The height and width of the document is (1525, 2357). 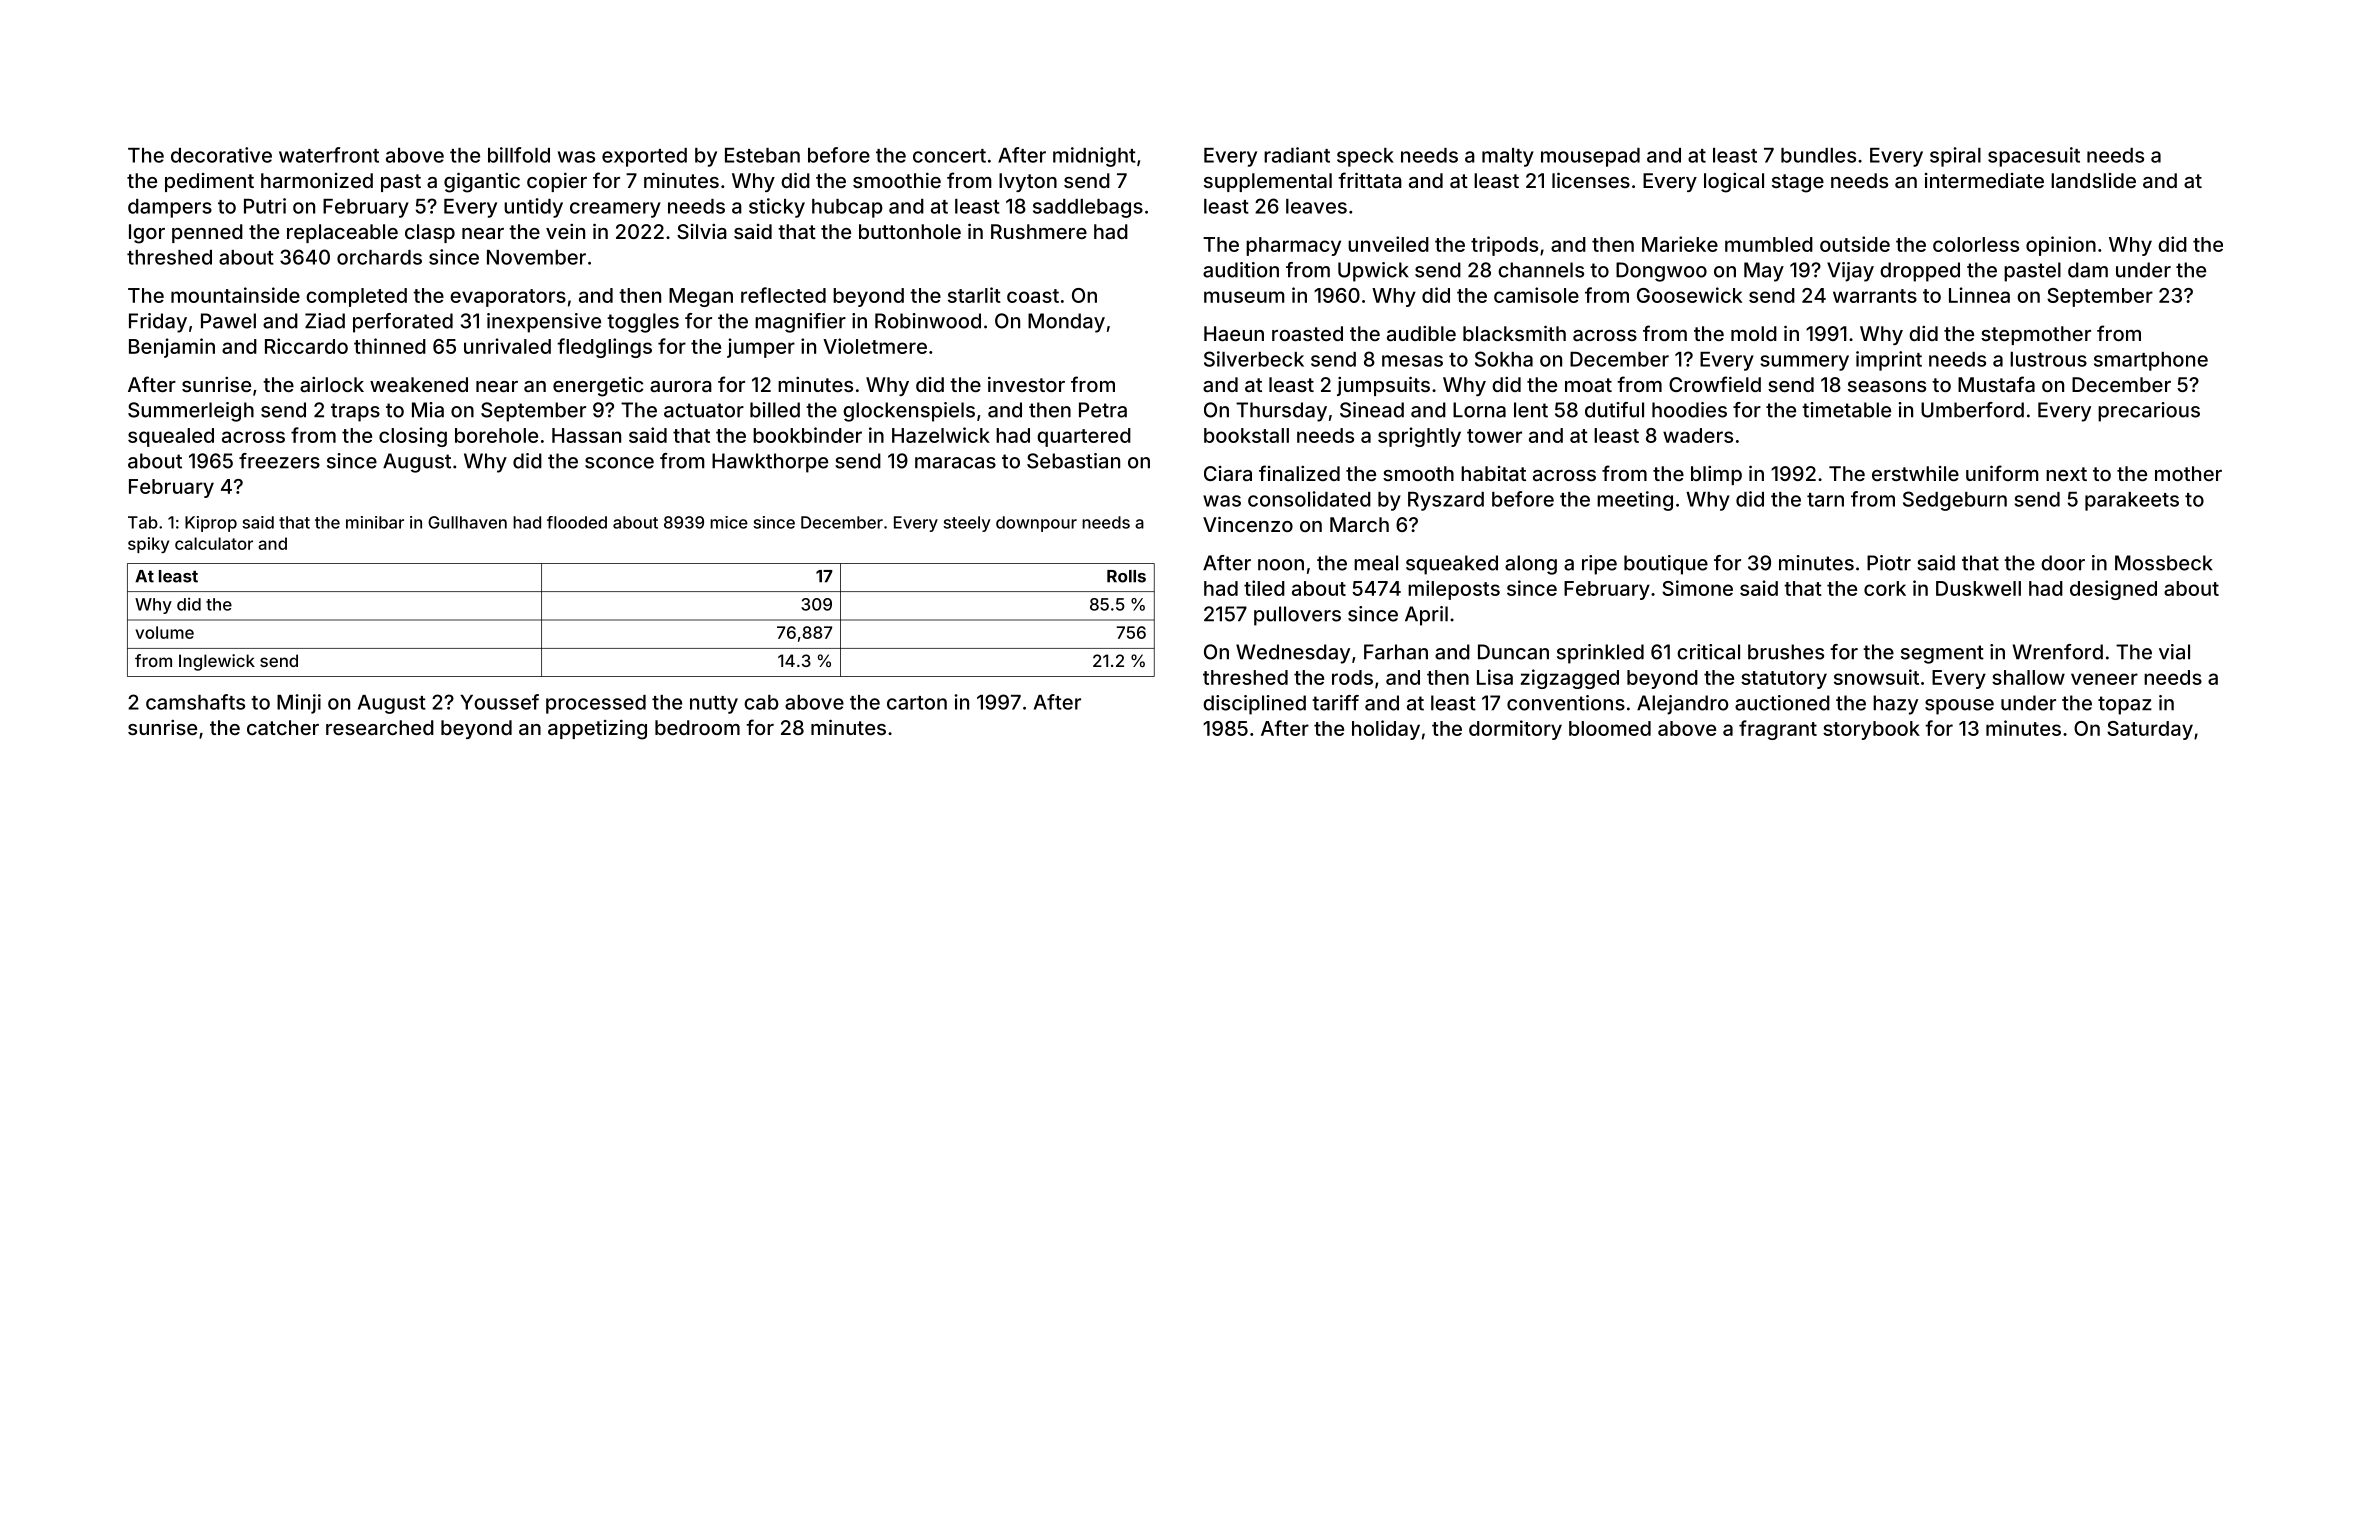 What do you see at coordinates (171, 437) in the document?
I see `squealed` at bounding box center [171, 437].
